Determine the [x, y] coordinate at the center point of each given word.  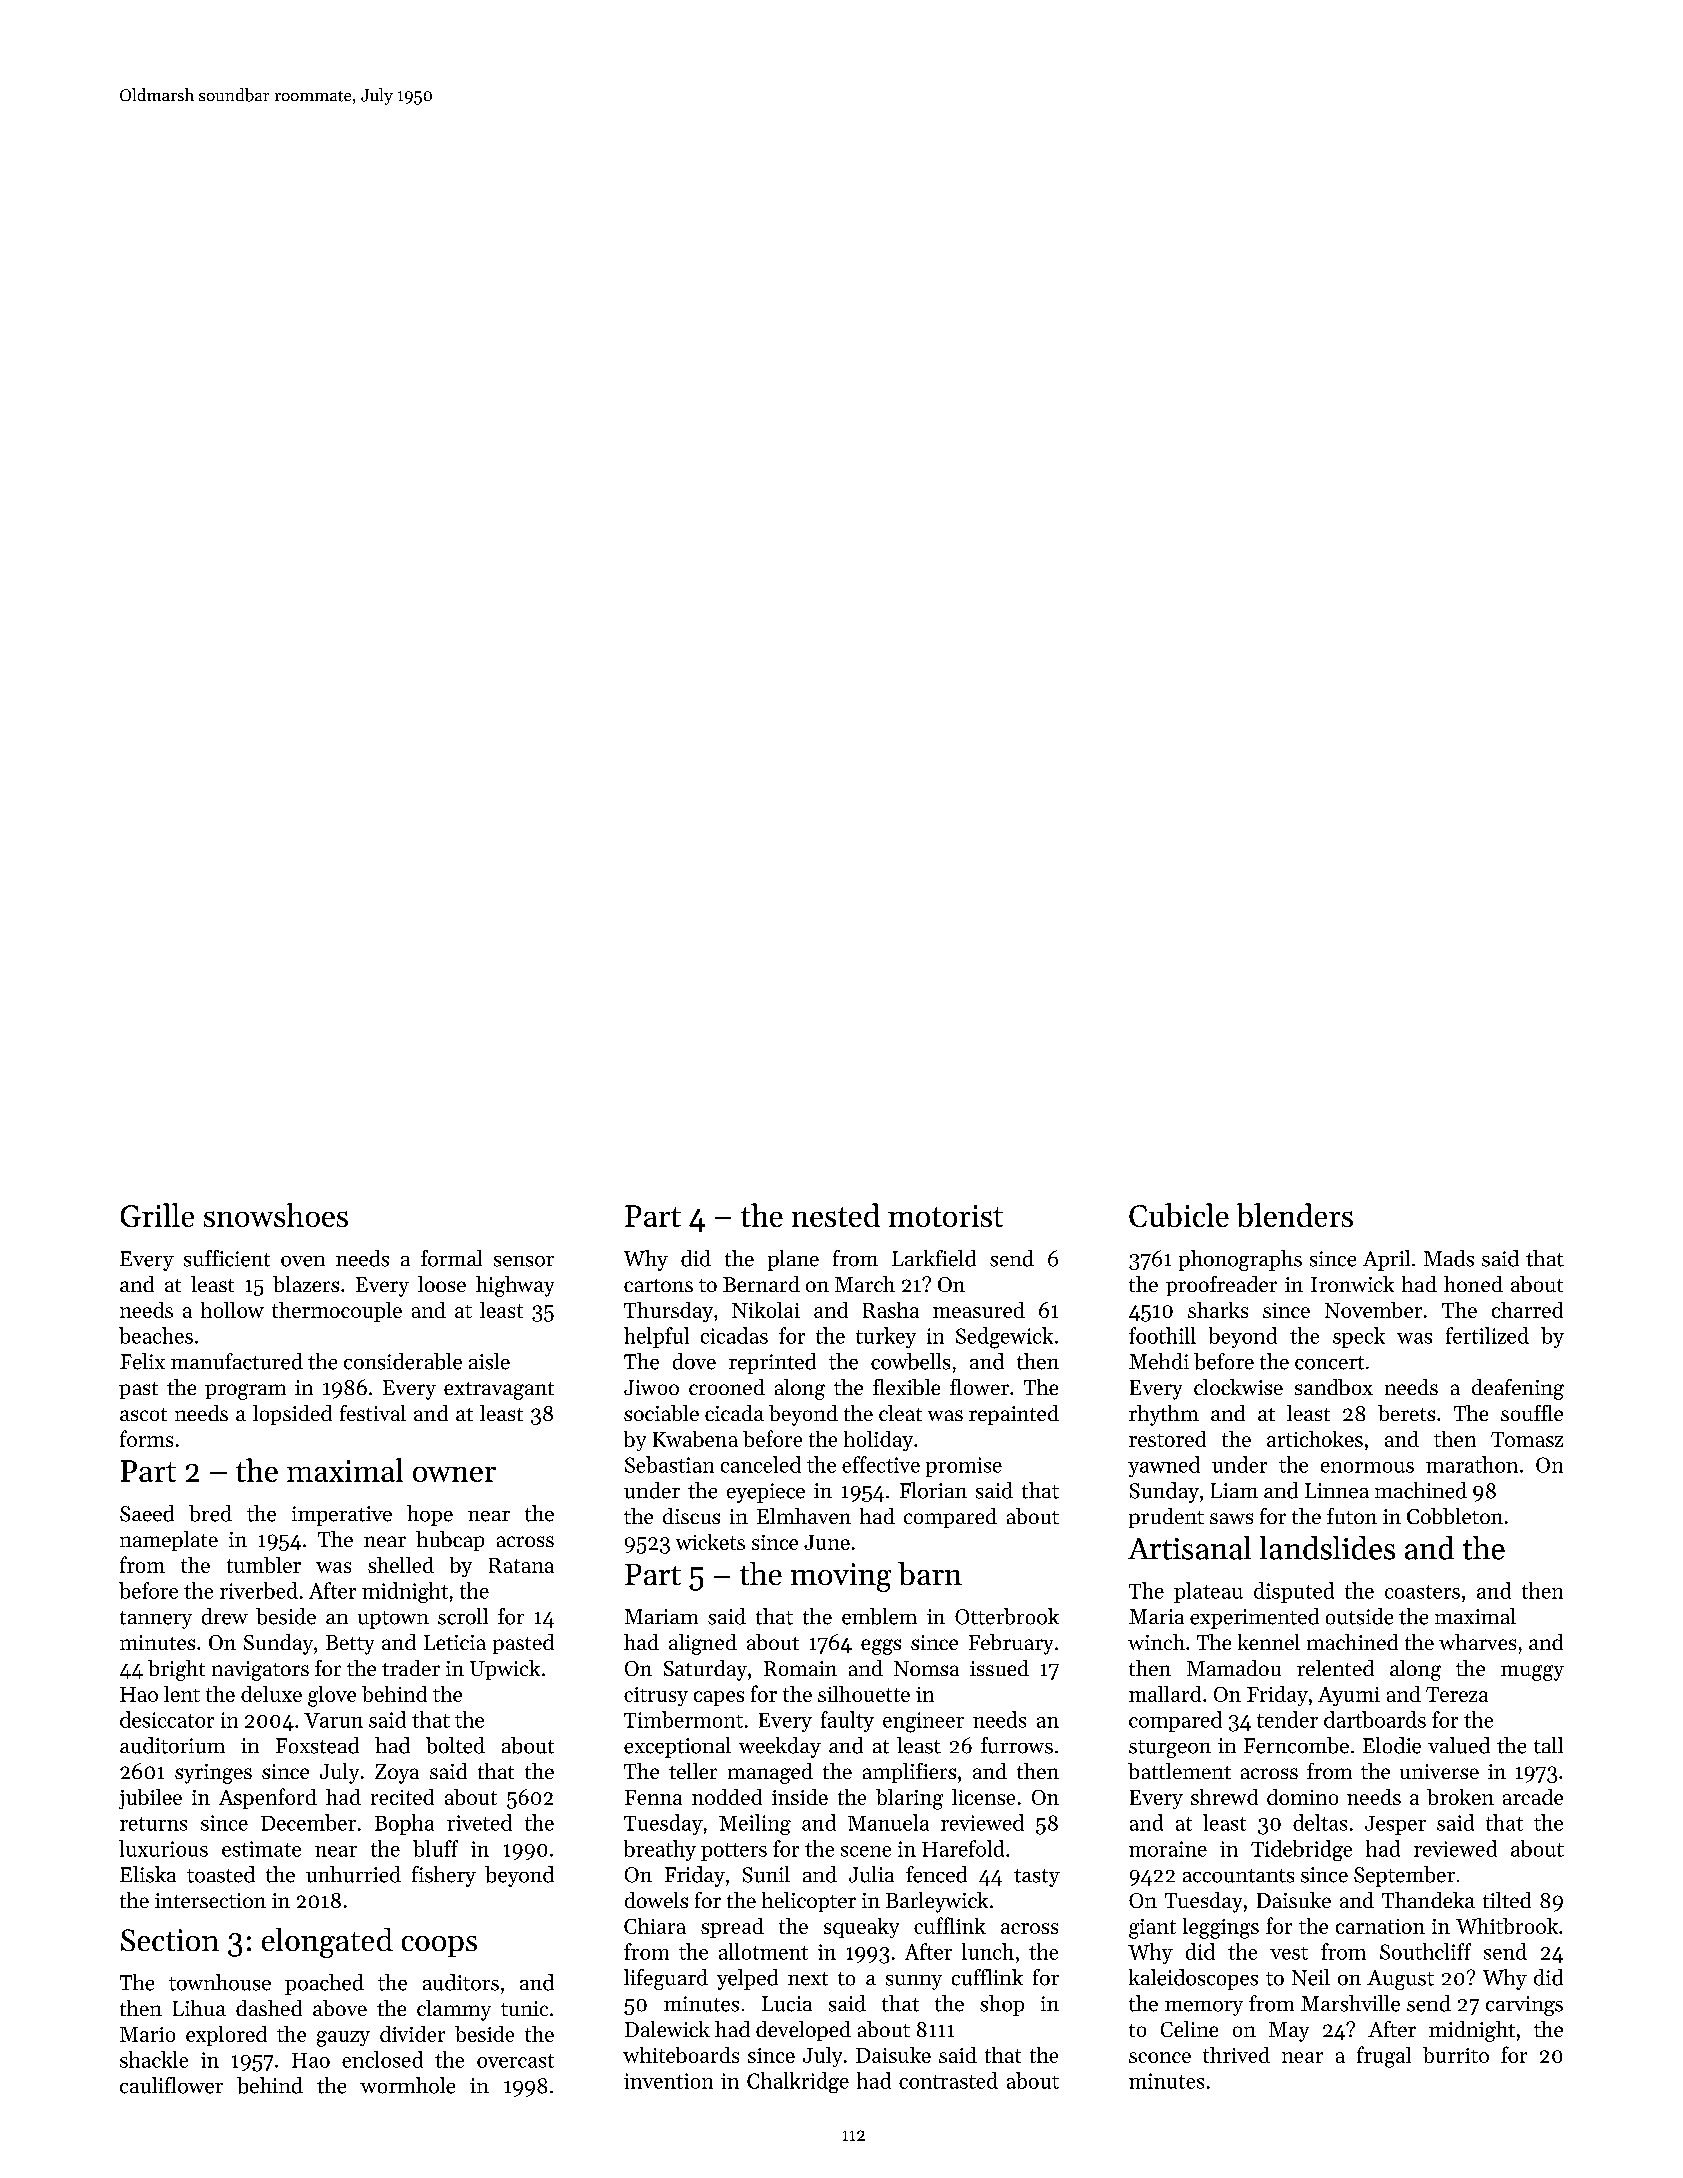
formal [451, 1258]
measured [979, 1310]
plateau [1208, 1592]
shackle [154, 2059]
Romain [800, 1668]
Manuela [888, 1822]
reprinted [772, 1363]
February [1011, 1644]
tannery [156, 1620]
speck [1359, 1337]
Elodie [1392, 1745]
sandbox [1334, 1387]
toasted [221, 1874]
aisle [489, 1361]
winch [1156, 1642]
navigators [260, 1671]
